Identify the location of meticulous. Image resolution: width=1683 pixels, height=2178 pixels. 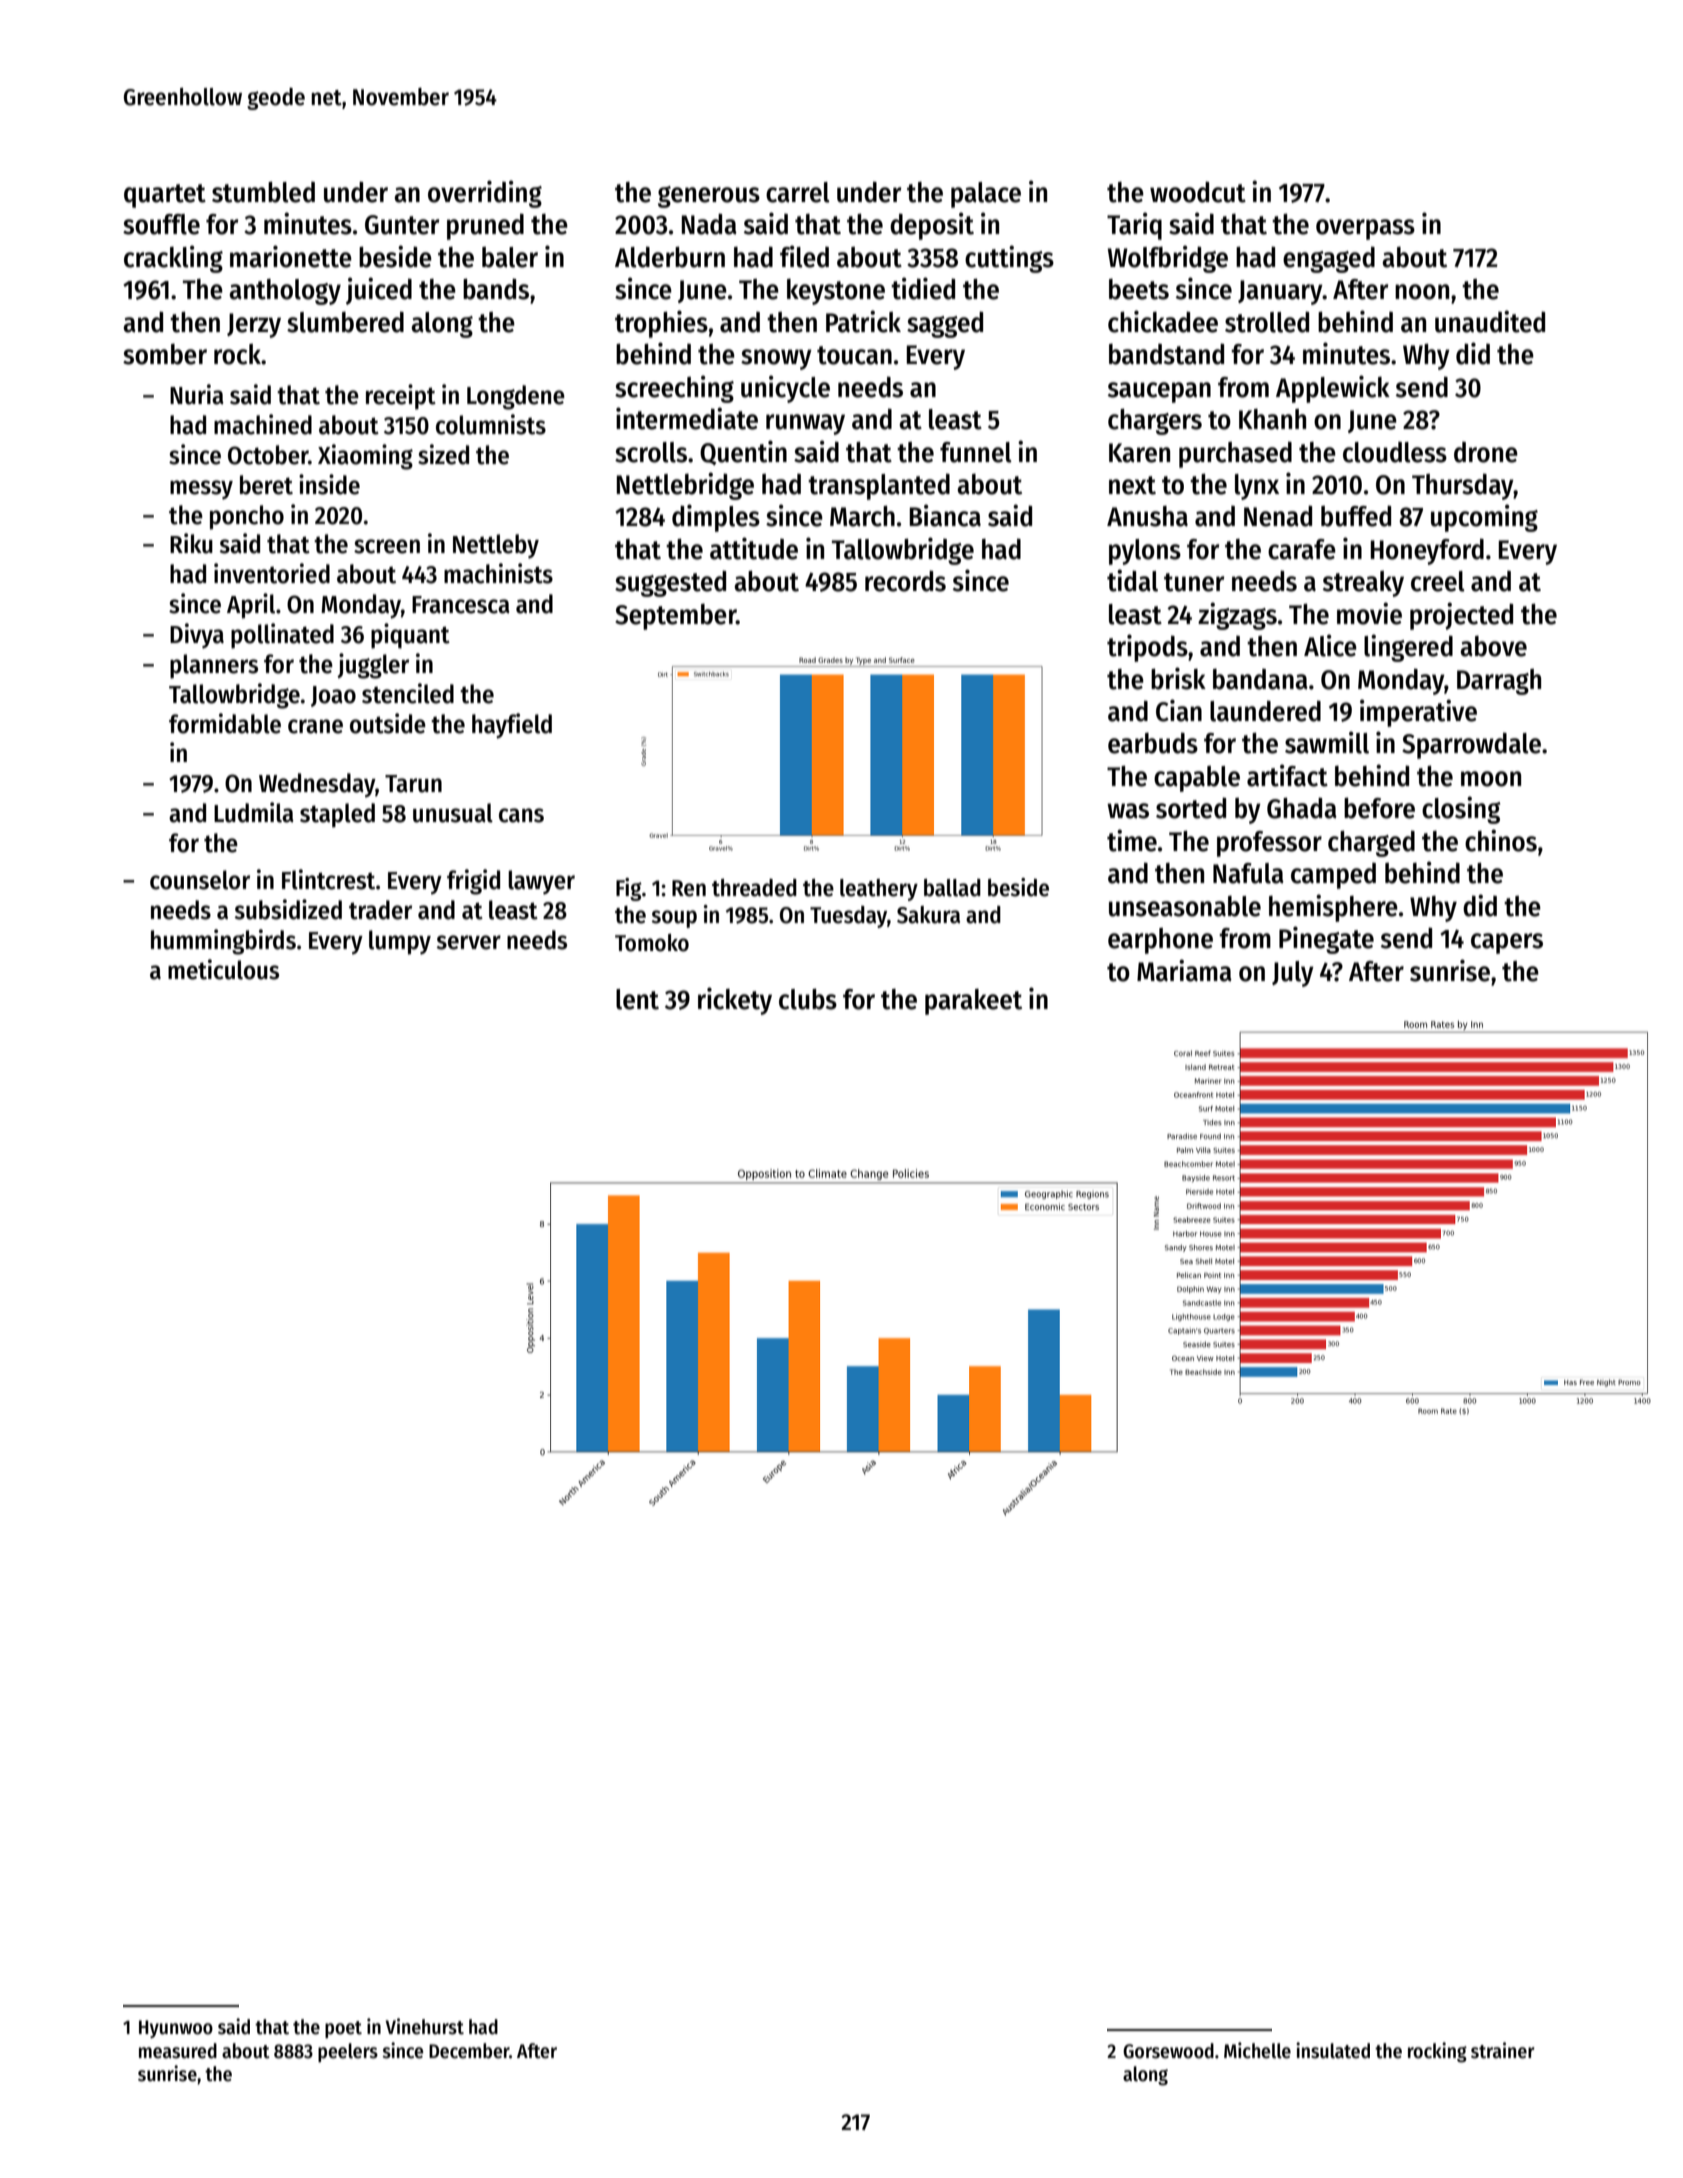
(223, 969).
